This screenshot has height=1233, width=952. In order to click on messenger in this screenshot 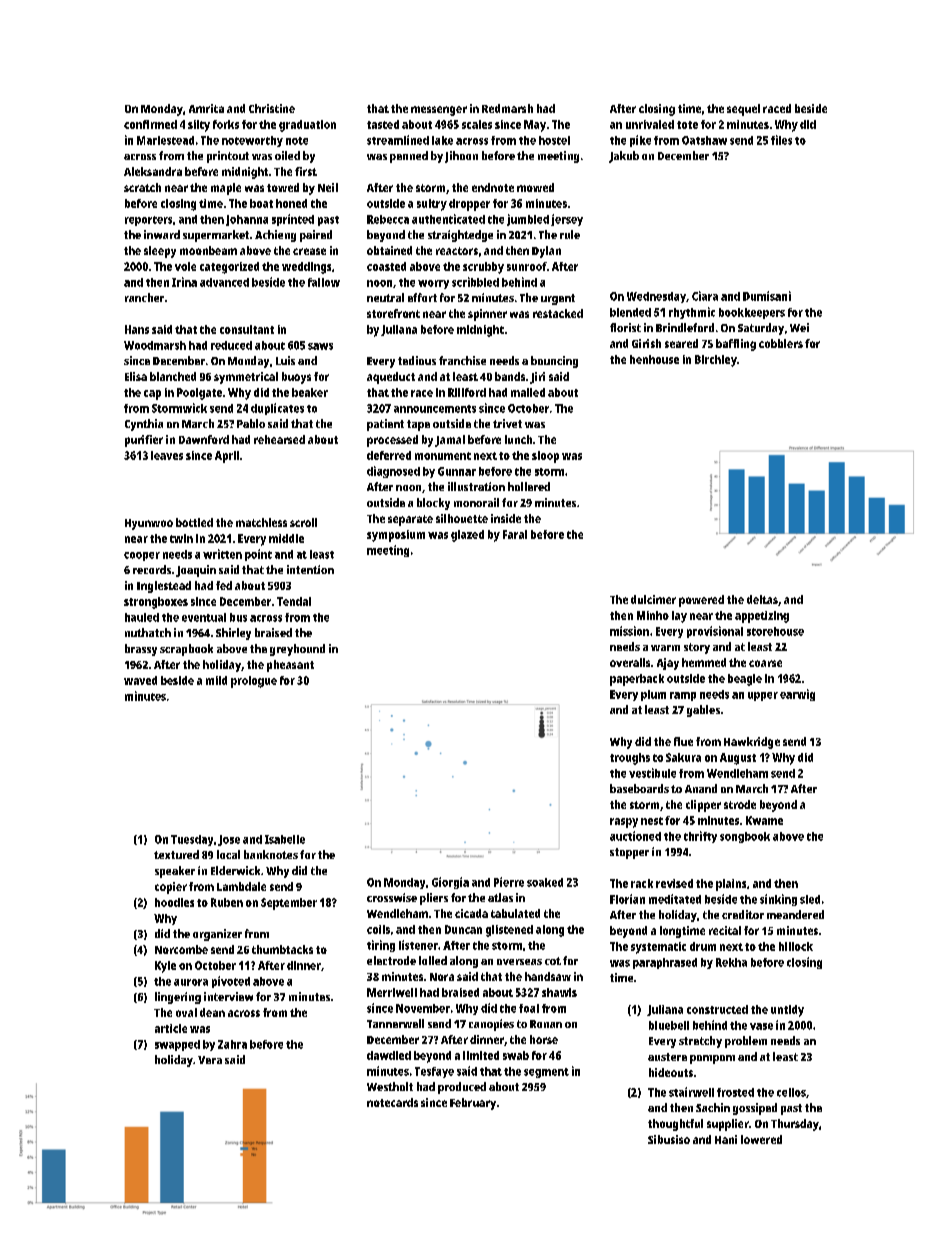, I will do `click(439, 111)`.
